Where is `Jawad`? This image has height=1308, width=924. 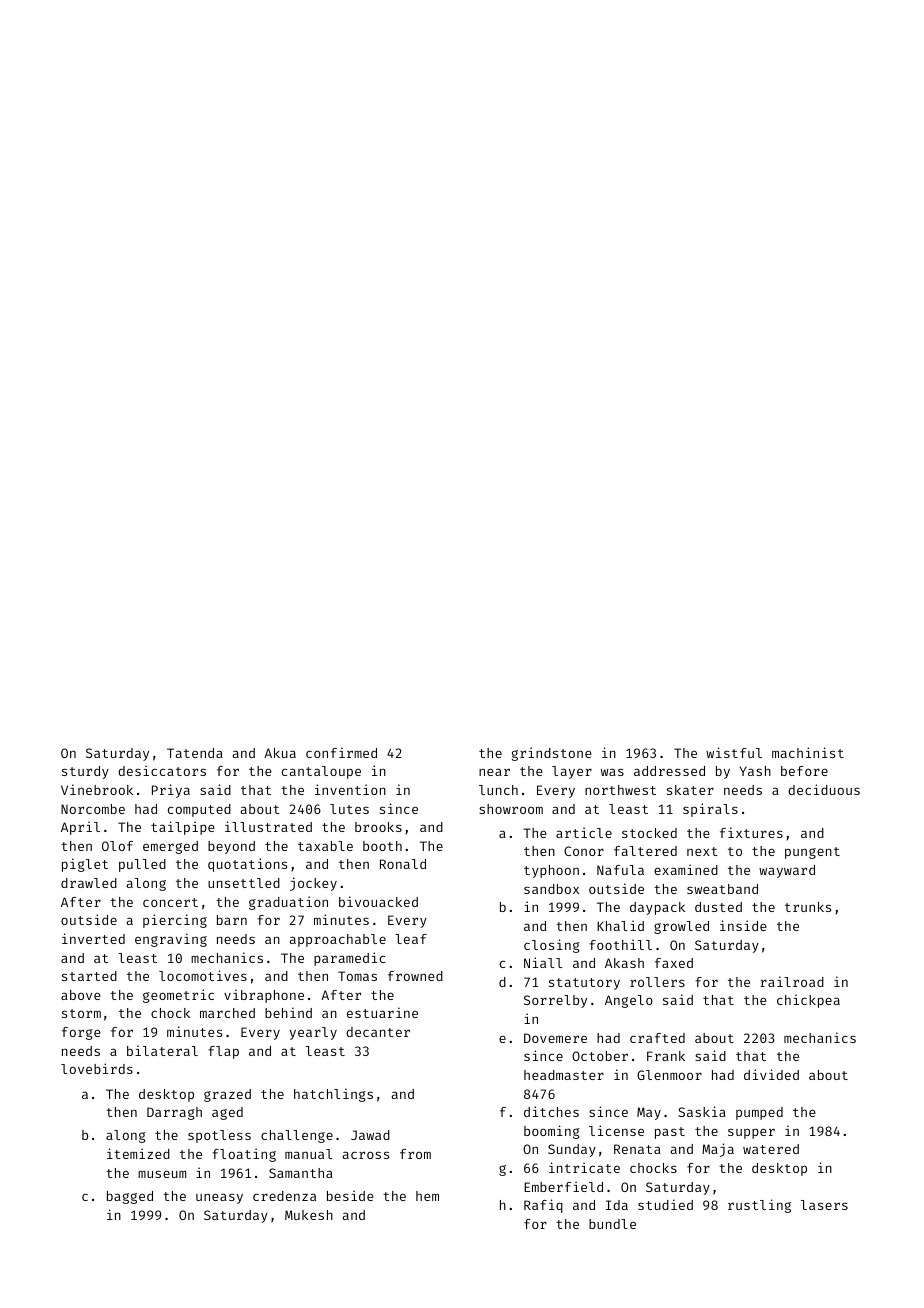 Jawad is located at coordinates (370, 1135).
